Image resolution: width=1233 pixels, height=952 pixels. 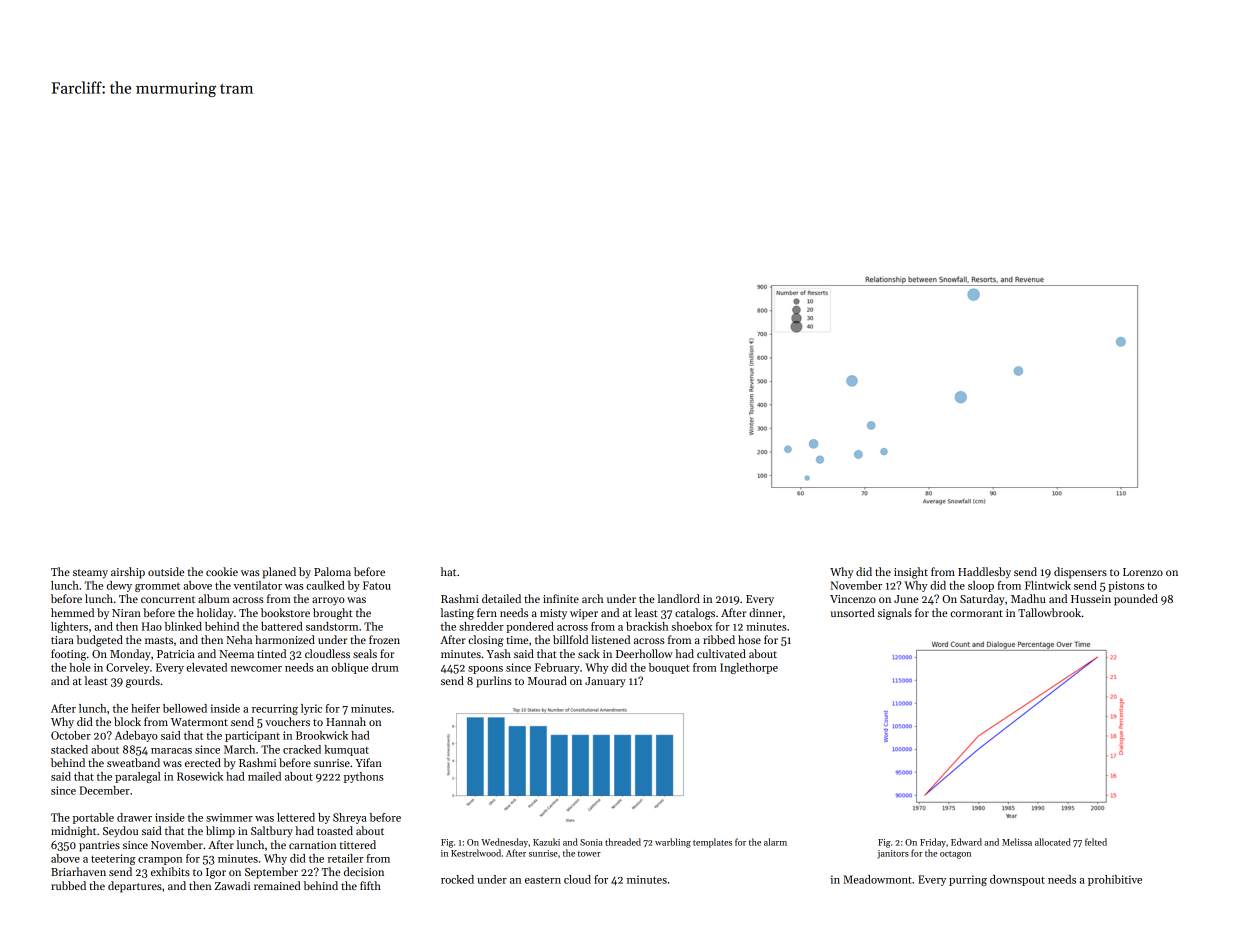 What do you see at coordinates (332, 571) in the page?
I see `Paloma` at bounding box center [332, 571].
